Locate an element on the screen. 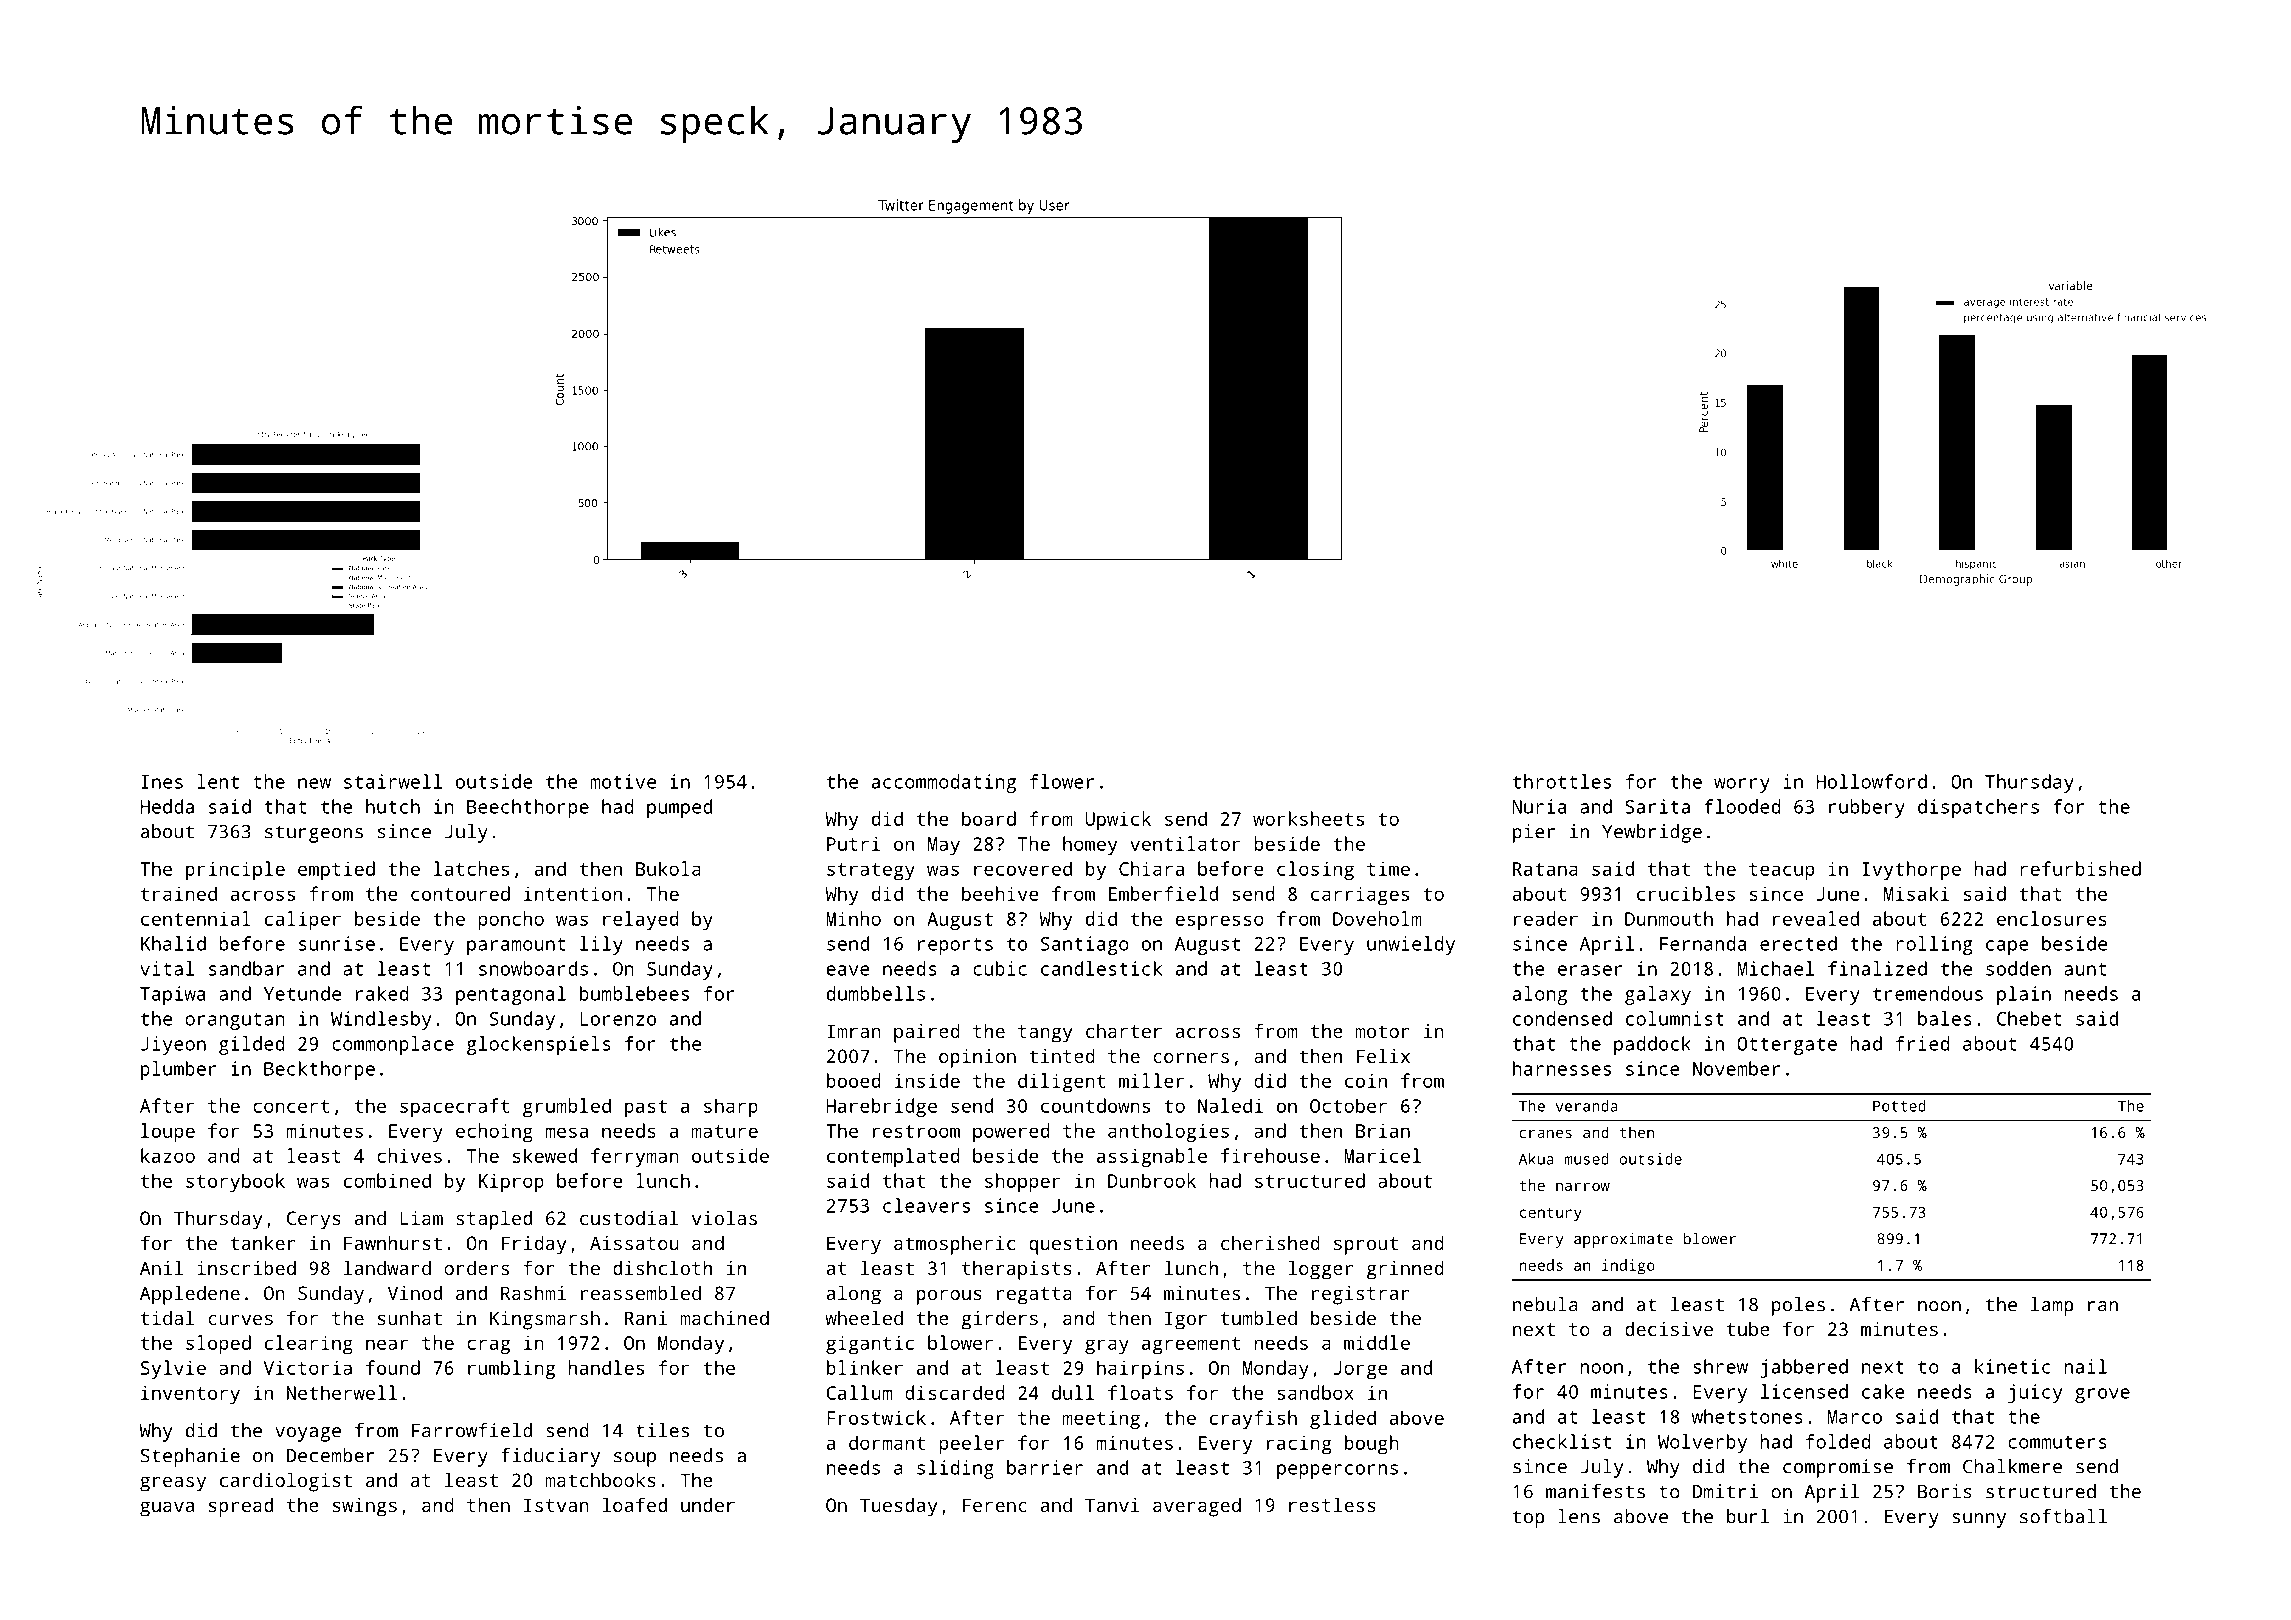  Jiyeon is located at coordinates (173, 1045).
